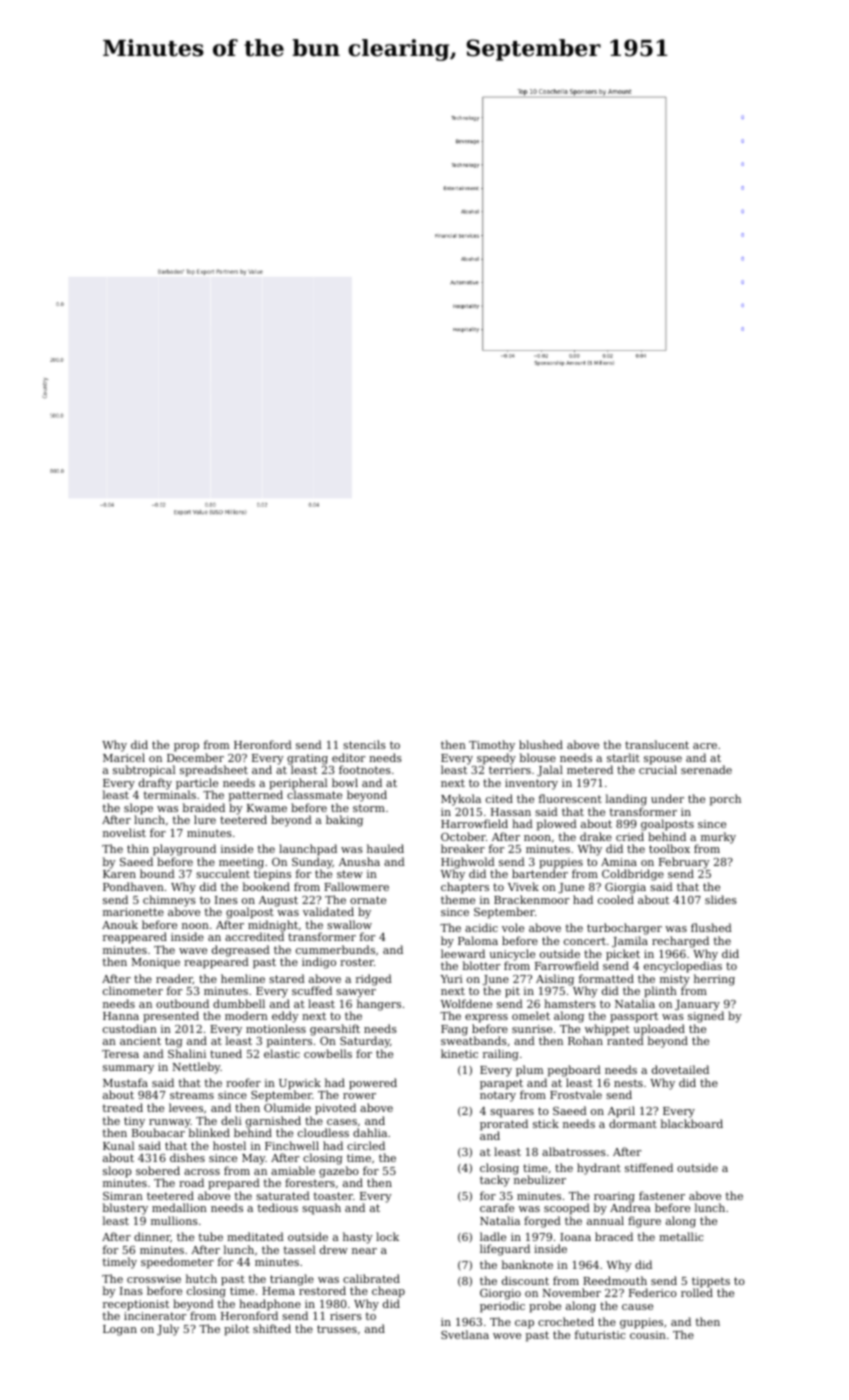 The width and height of the screenshot is (849, 1400). I want to click on Svetlana, so click(465, 1334).
